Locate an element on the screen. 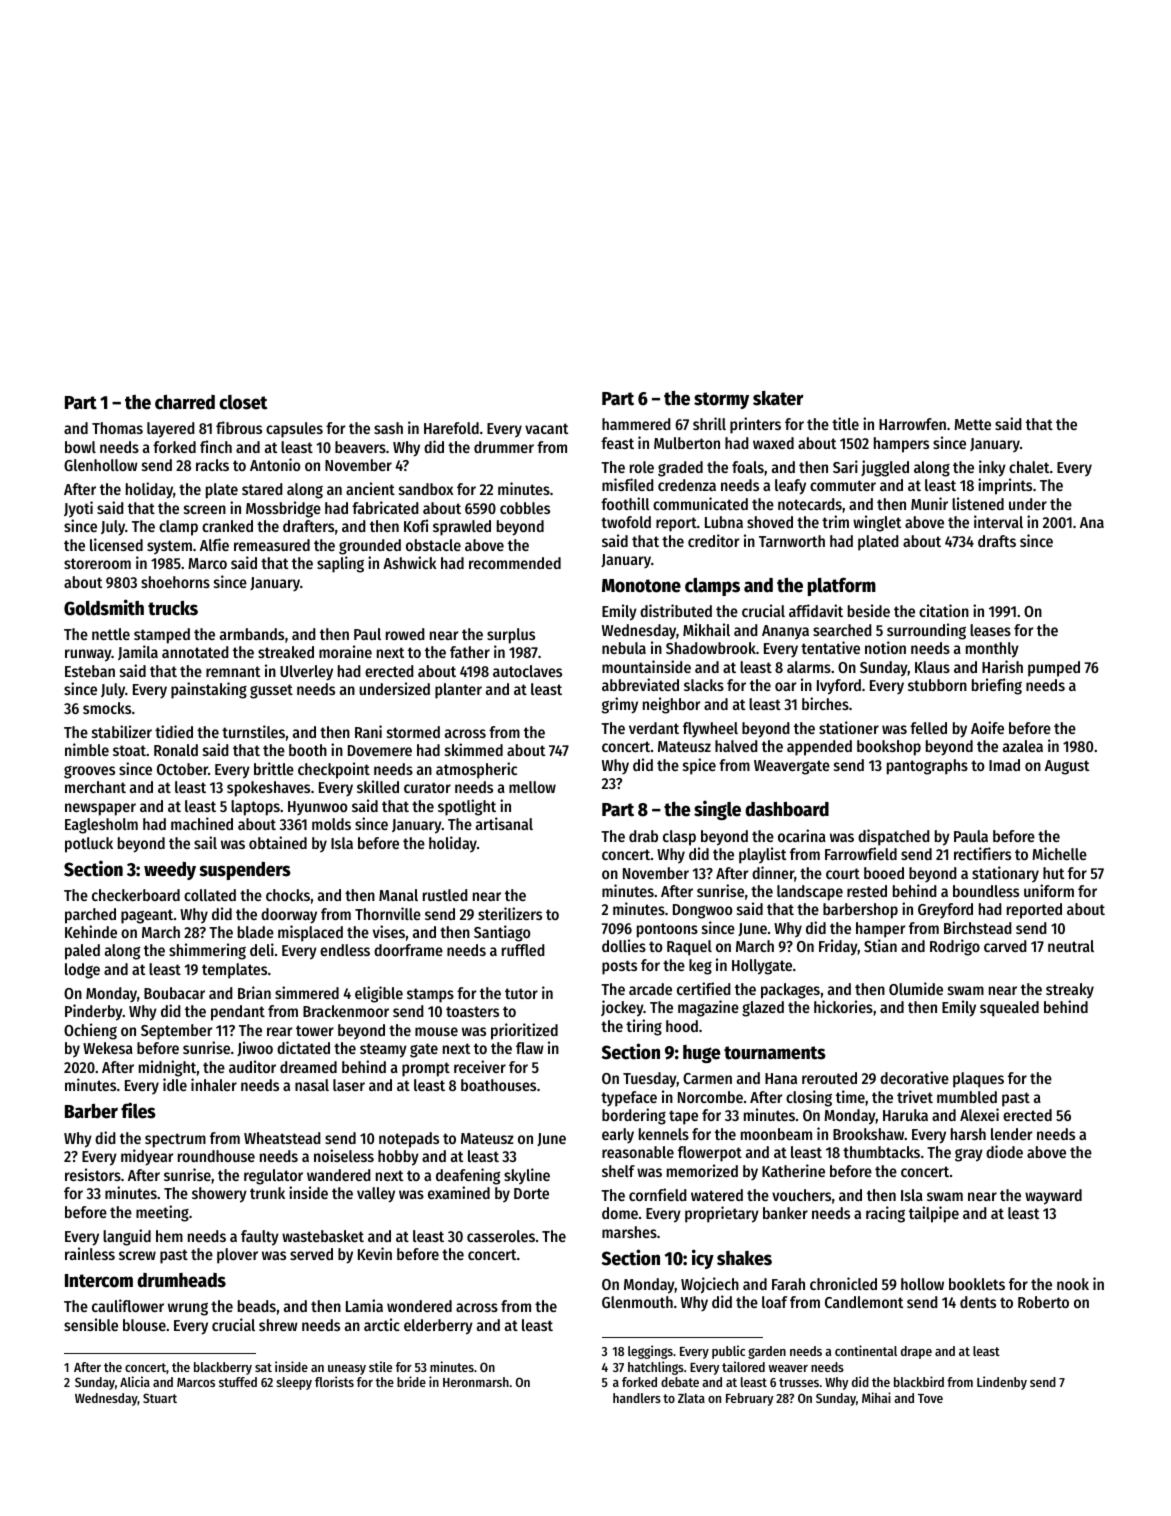 The width and height of the screenshot is (1171, 1516). racing is located at coordinates (885, 1214).
